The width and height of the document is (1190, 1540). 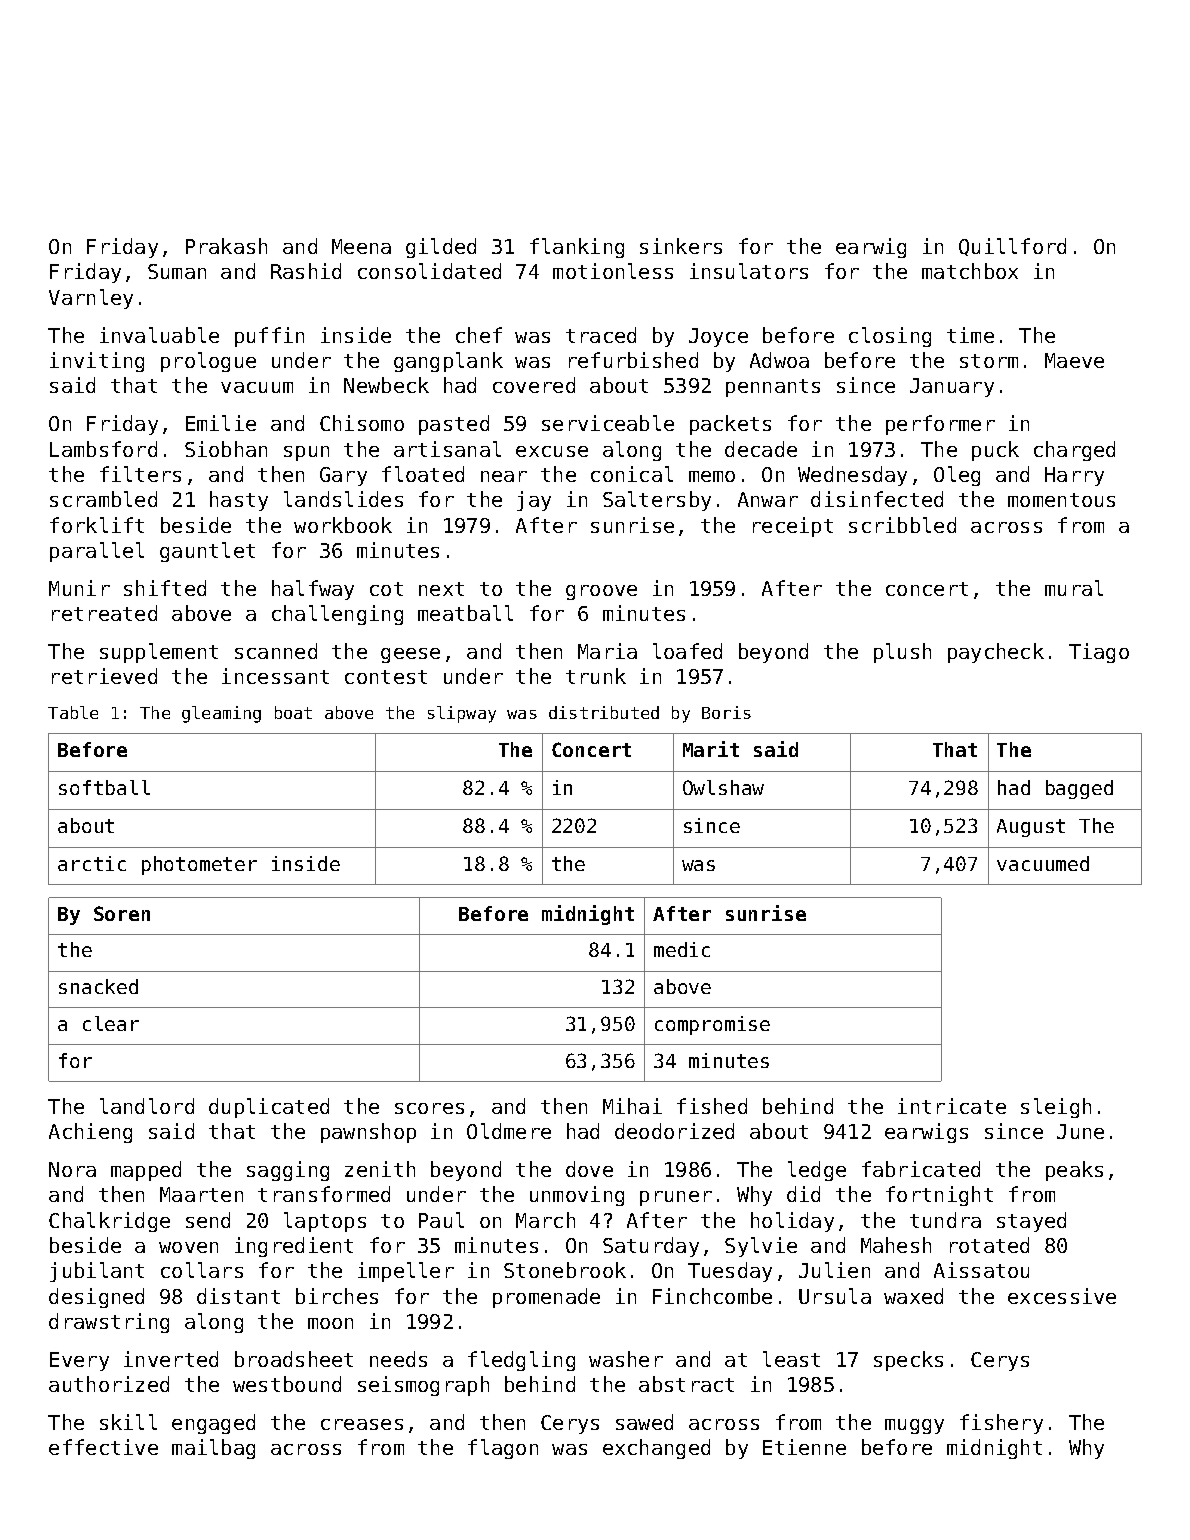 What do you see at coordinates (577, 248) in the document?
I see `flanking` at bounding box center [577, 248].
